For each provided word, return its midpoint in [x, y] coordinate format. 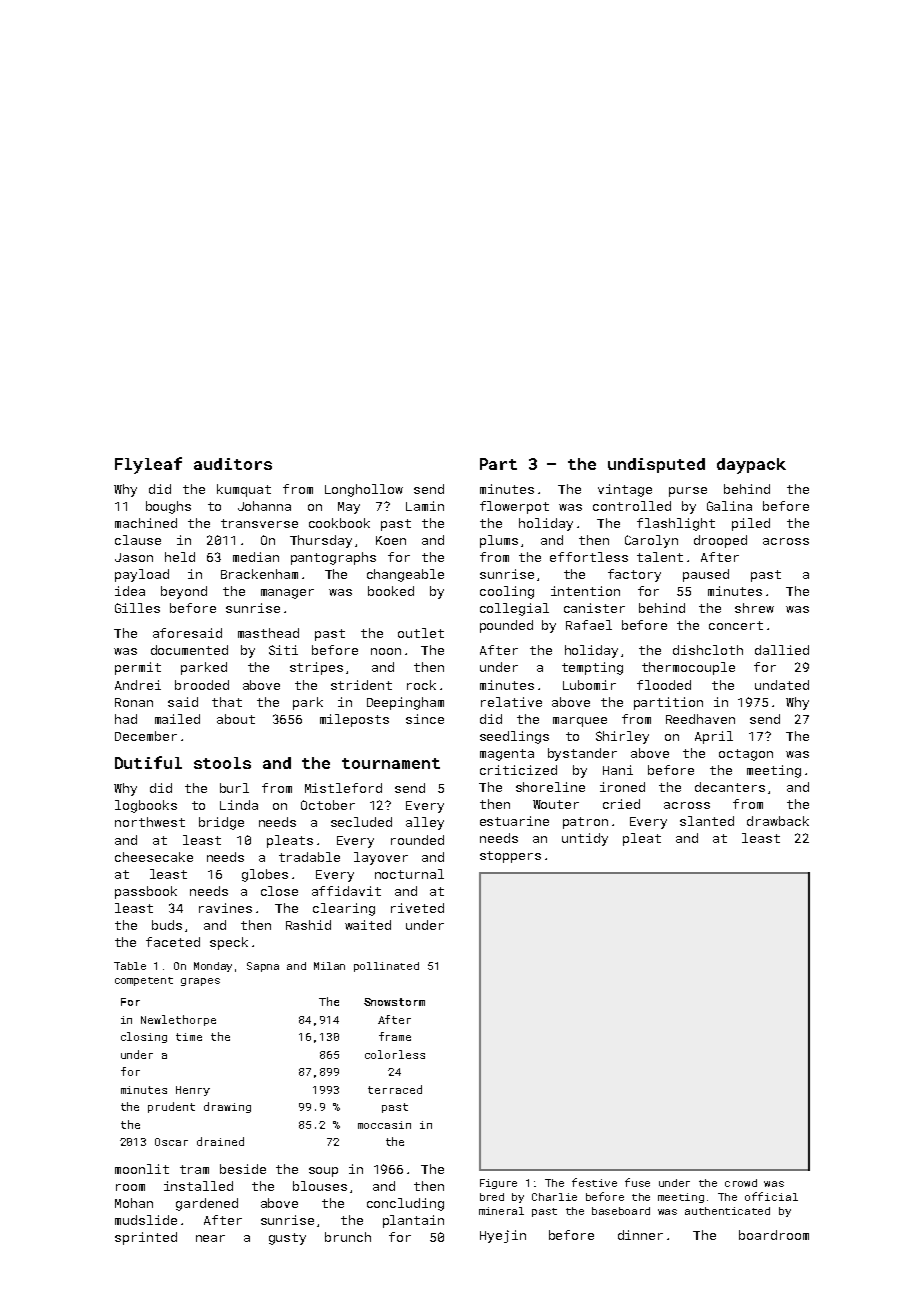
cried [621, 804]
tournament [391, 763]
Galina [729, 506]
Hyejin [503, 1236]
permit [138, 668]
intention [585, 591]
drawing [227, 1107]
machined [146, 523]
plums [499, 541]
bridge [221, 823]
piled [751, 524]
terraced [395, 1089]
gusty [287, 1239]
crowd [741, 1183]
